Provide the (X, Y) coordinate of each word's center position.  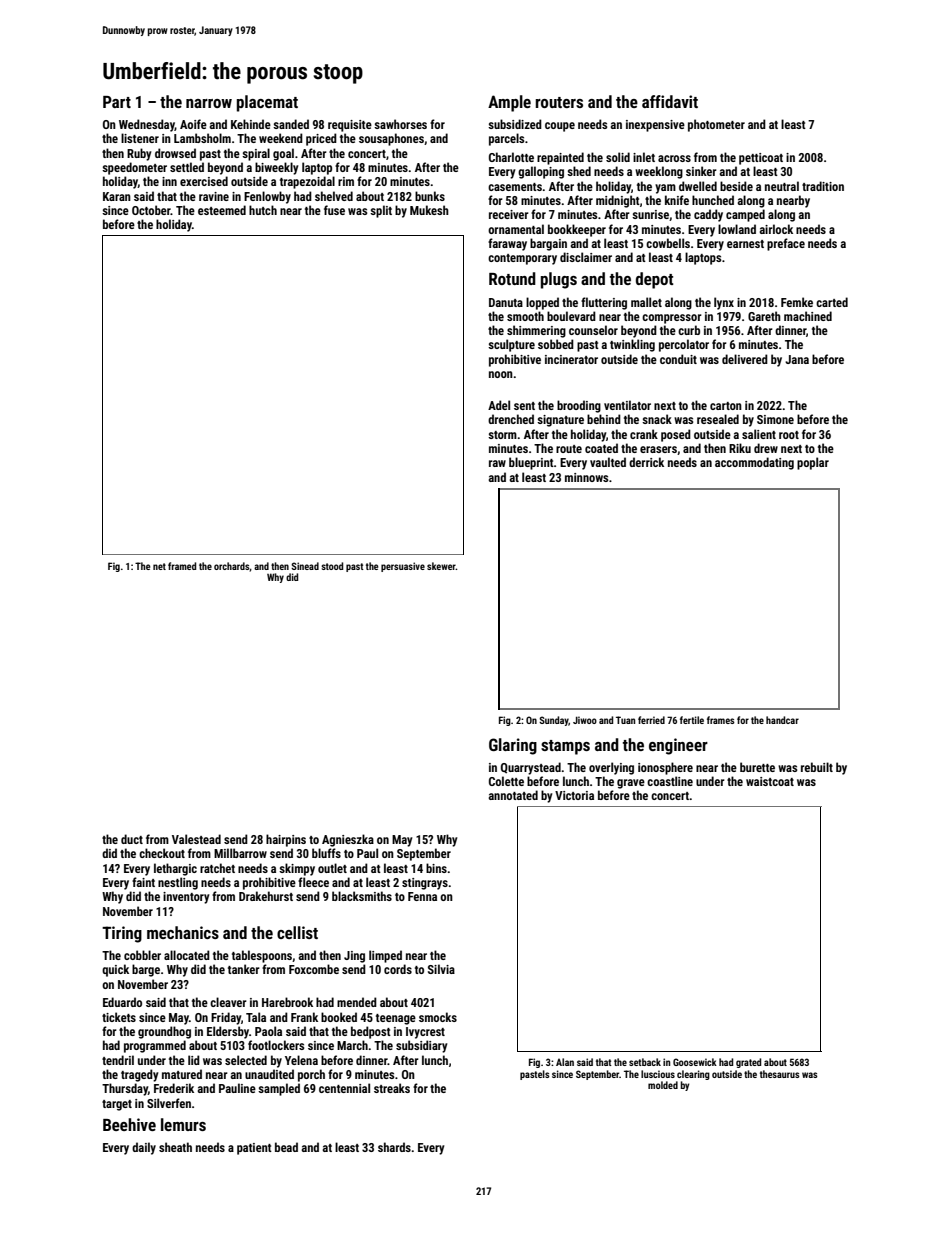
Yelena (301, 1060)
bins (436, 868)
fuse (334, 210)
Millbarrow (240, 853)
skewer (441, 566)
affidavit (670, 101)
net (159, 566)
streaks (392, 1088)
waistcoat (770, 781)
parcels (506, 139)
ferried (651, 720)
